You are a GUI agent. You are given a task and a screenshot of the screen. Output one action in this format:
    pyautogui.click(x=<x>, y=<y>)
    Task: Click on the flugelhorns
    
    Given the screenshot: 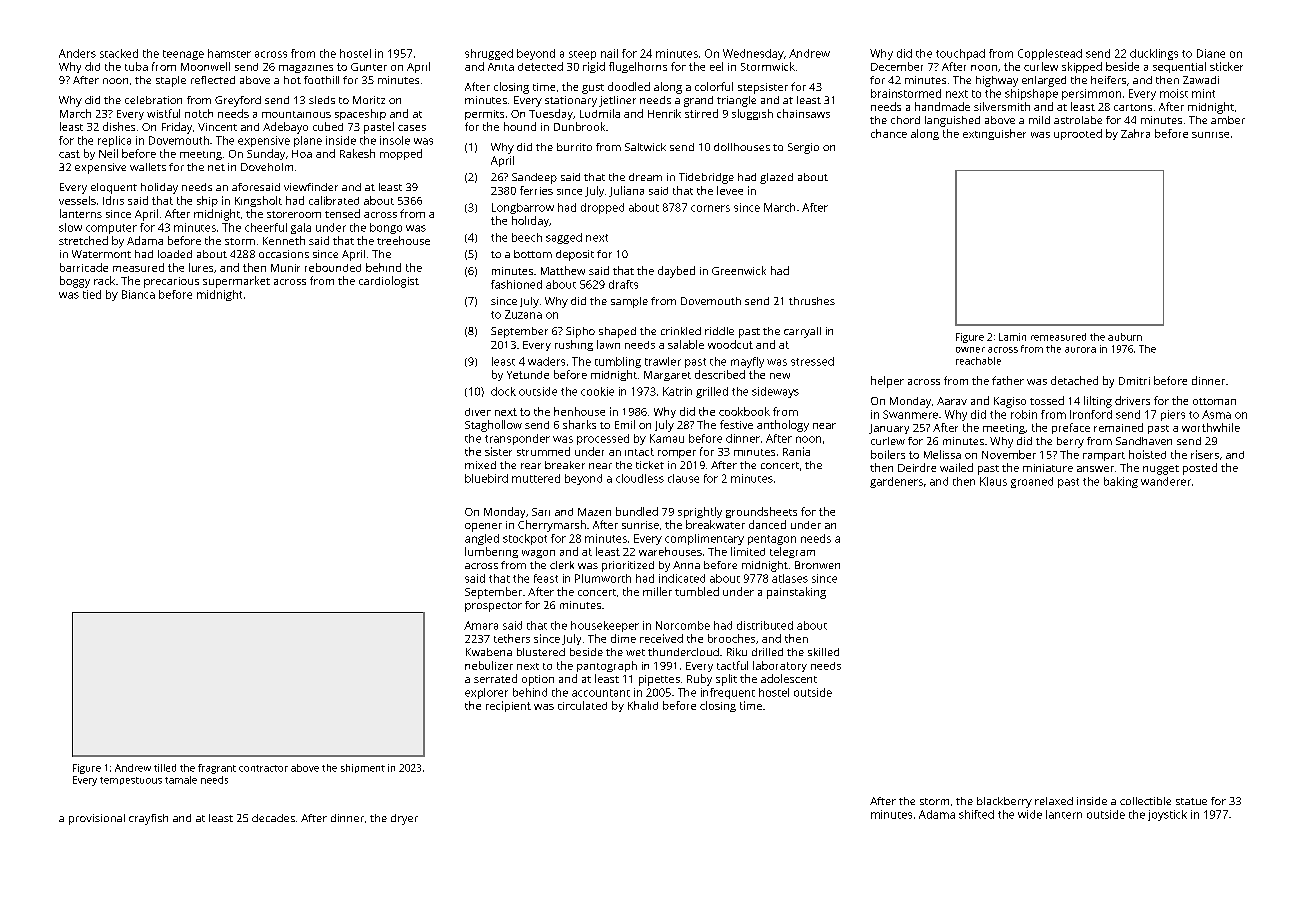 What is the action you would take?
    pyautogui.click(x=638, y=67)
